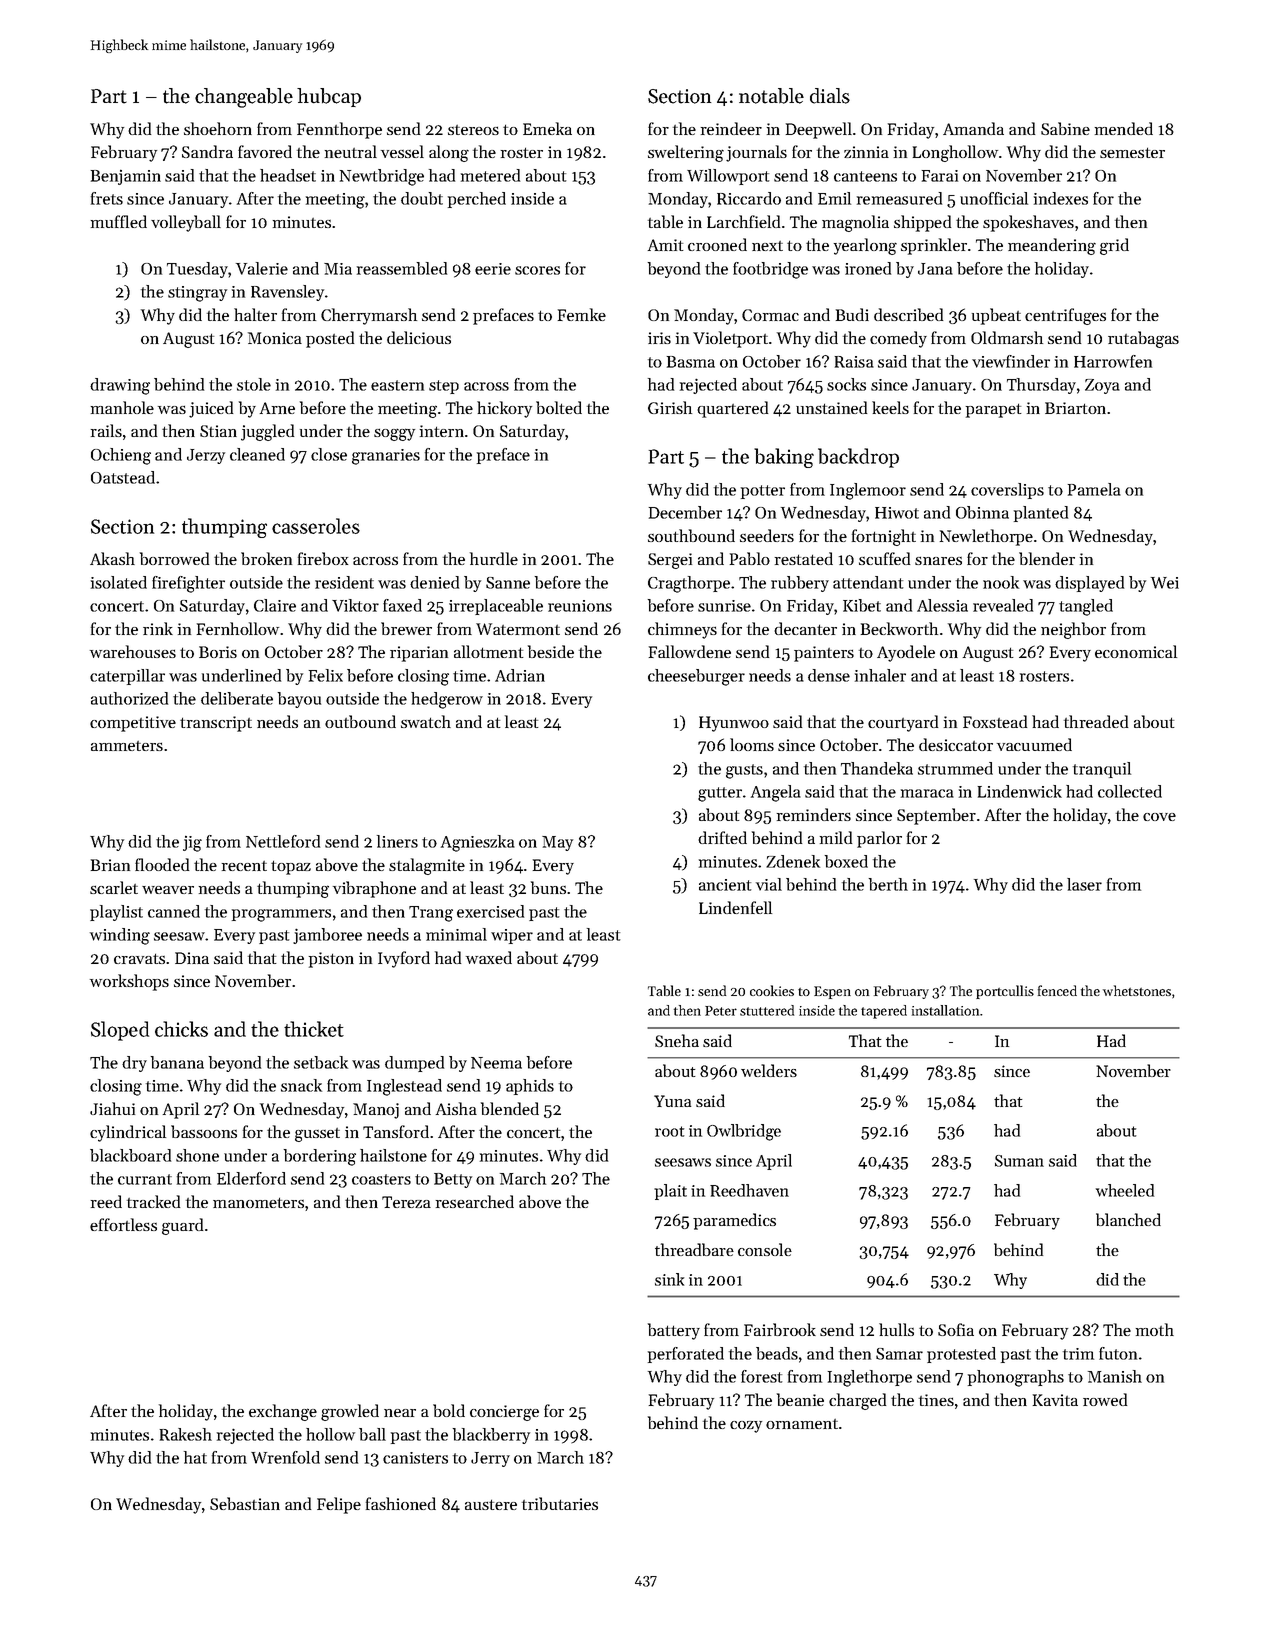 The image size is (1270, 1644). Describe the element at coordinates (897, 513) in the document. I see `Hiwot` at that location.
